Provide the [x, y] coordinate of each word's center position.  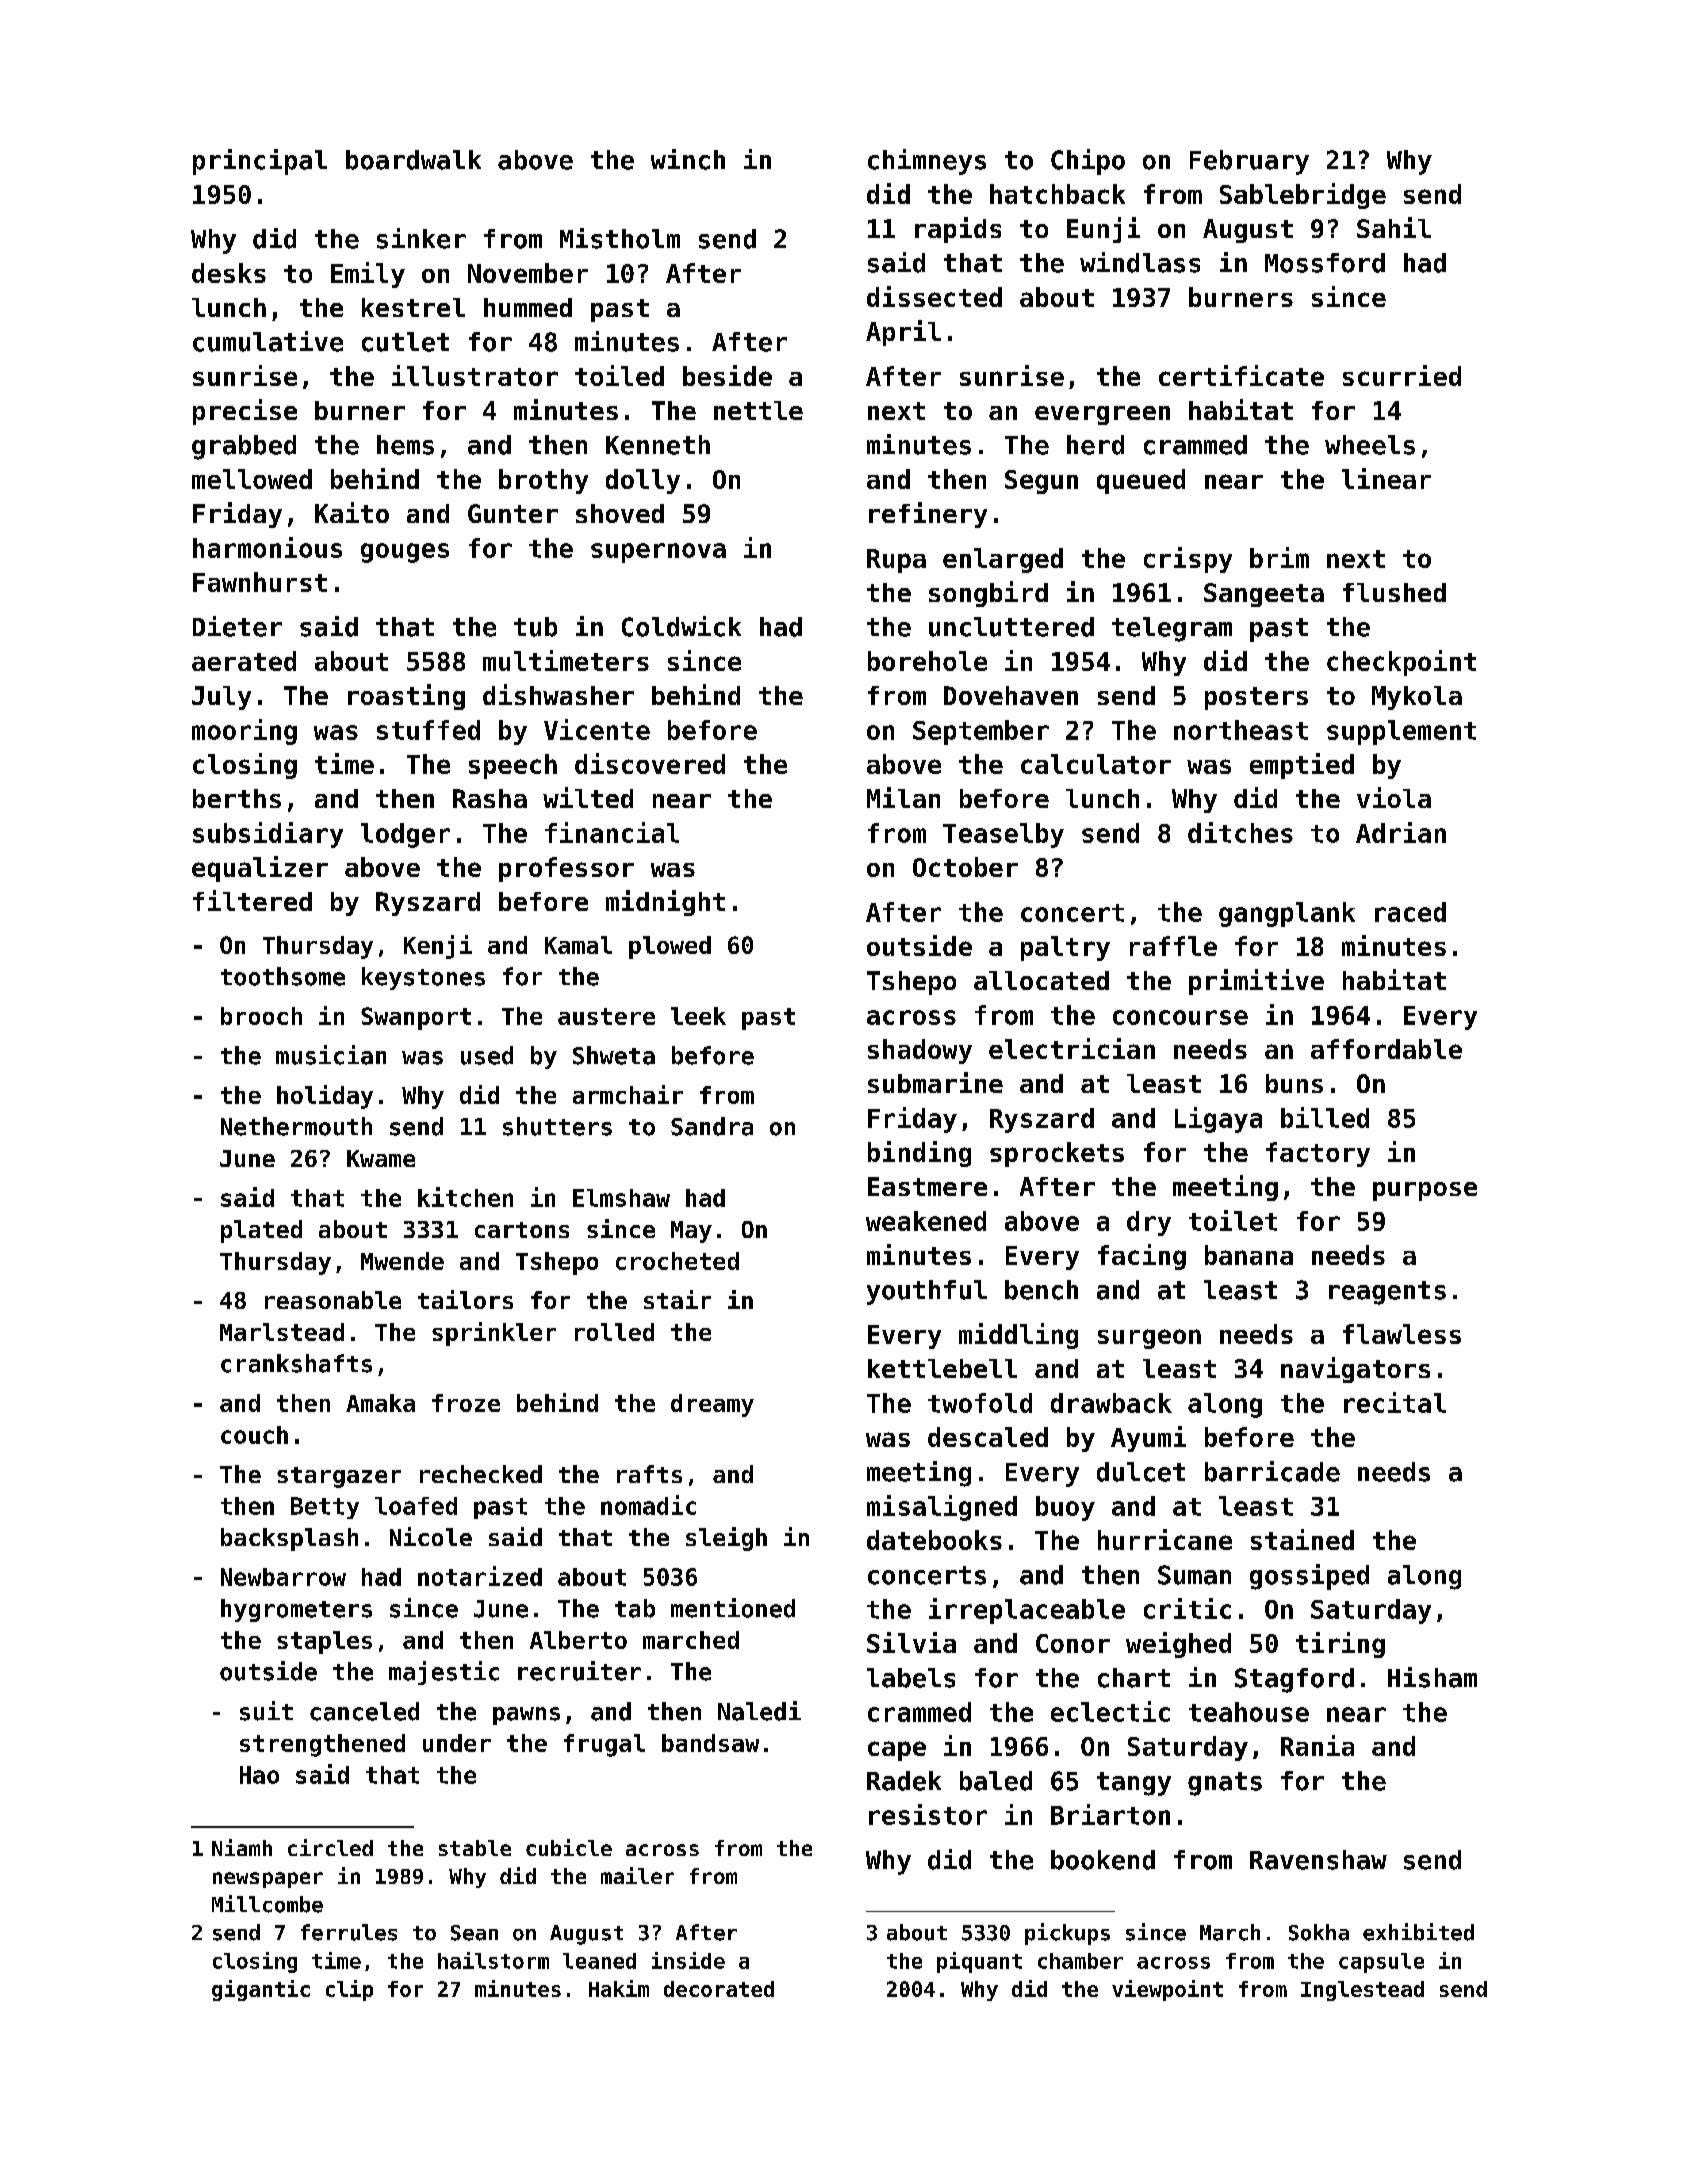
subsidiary [268, 835]
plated [261, 1231]
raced [1410, 912]
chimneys [927, 162]
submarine [935, 1082]
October [965, 867]
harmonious [267, 547]
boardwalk [413, 160]
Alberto [578, 1640]
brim [1279, 557]
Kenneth [658, 445]
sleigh [726, 1539]
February [1249, 162]
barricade [1272, 1471]
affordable [1386, 1049]
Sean [474, 1933]
